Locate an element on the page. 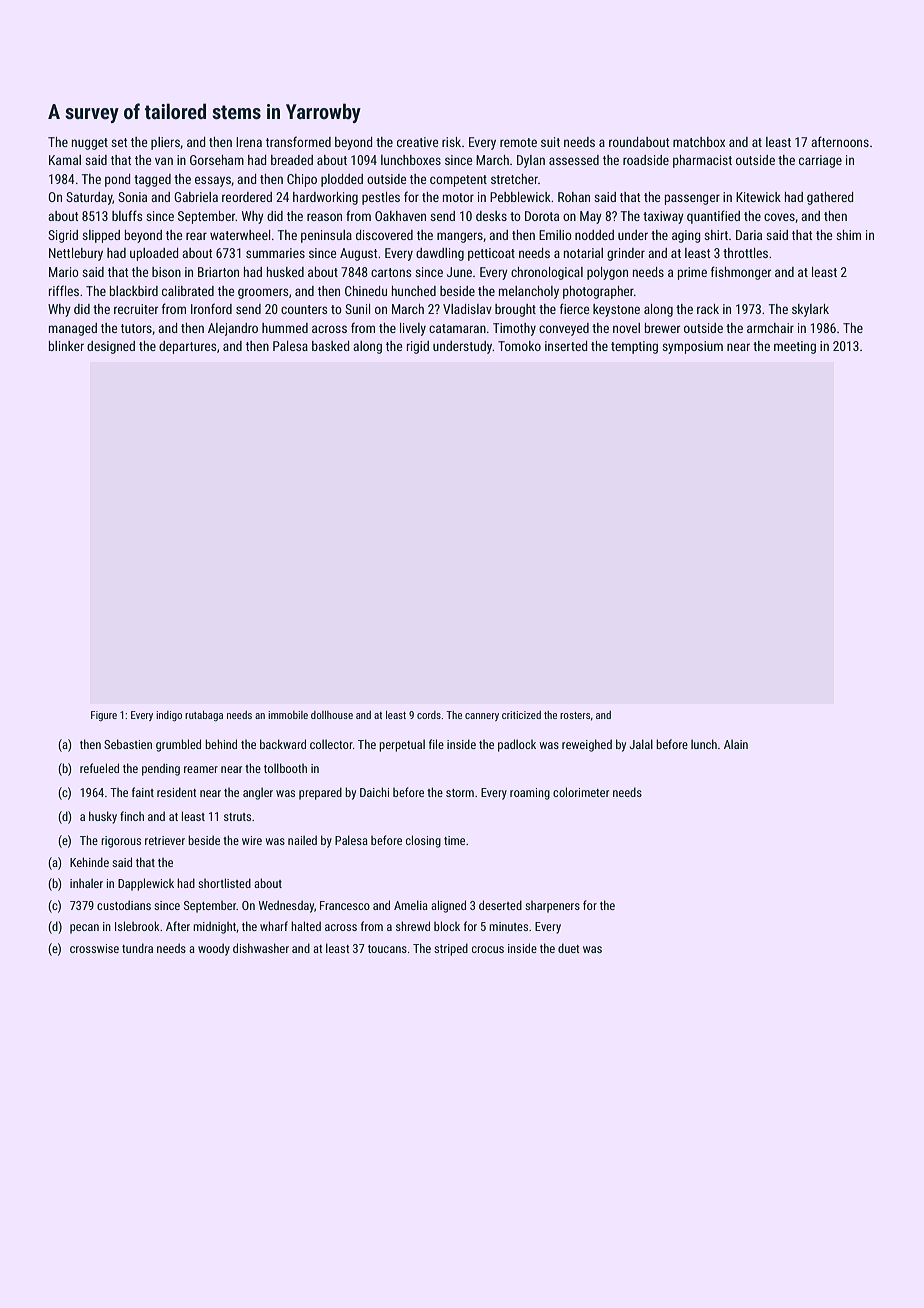 The height and width of the page is (1308, 924). colorimeter is located at coordinates (581, 792).
